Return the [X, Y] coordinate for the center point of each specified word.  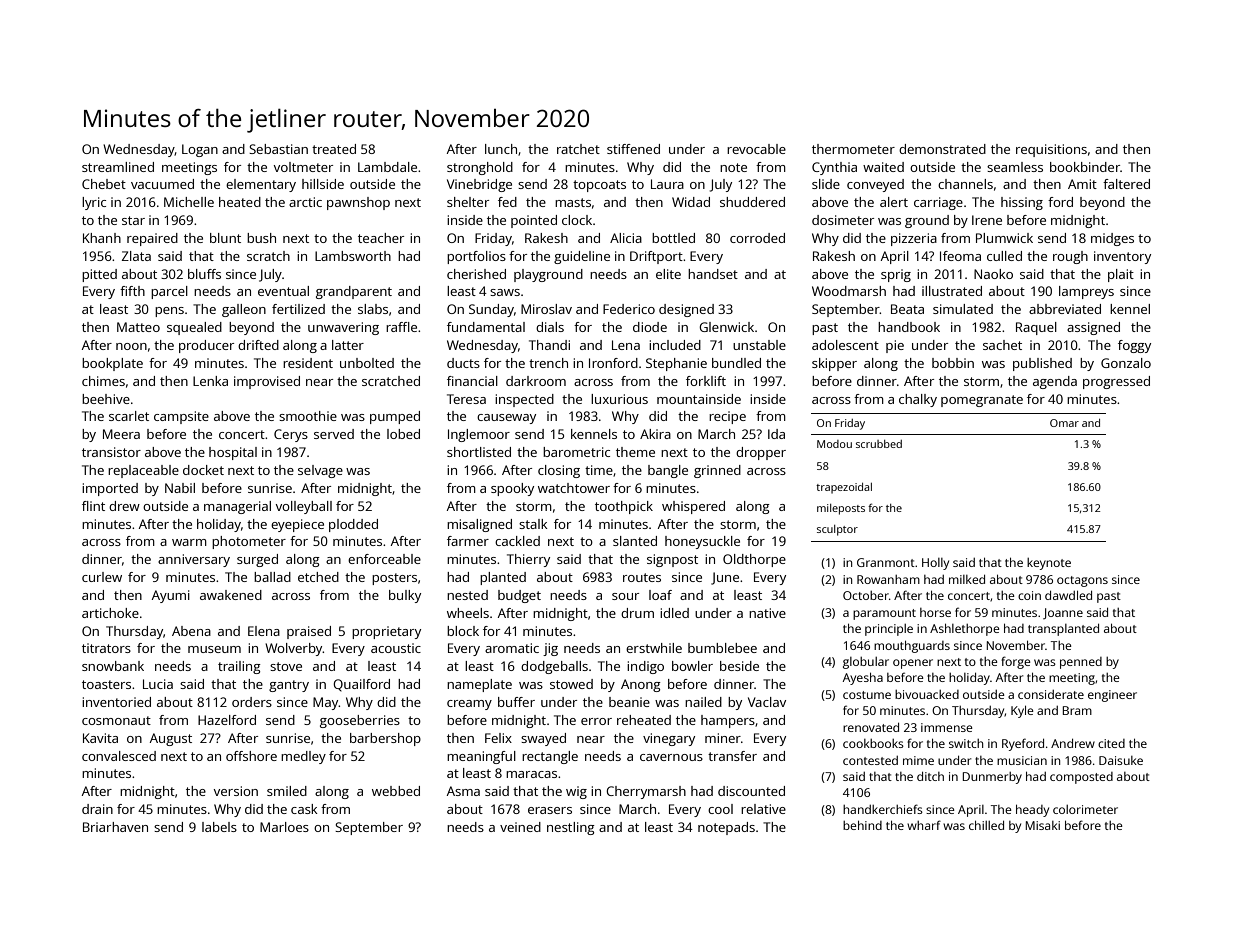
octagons [1082, 581]
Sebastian [278, 149]
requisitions [1051, 150]
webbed [396, 791]
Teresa [466, 399]
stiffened [633, 149]
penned [1081, 663]
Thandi [549, 345]
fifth [132, 291]
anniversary [194, 560]
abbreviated [1065, 309]
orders [252, 702]
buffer [516, 702]
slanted [635, 541]
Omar [1064, 423]
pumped [395, 417]
